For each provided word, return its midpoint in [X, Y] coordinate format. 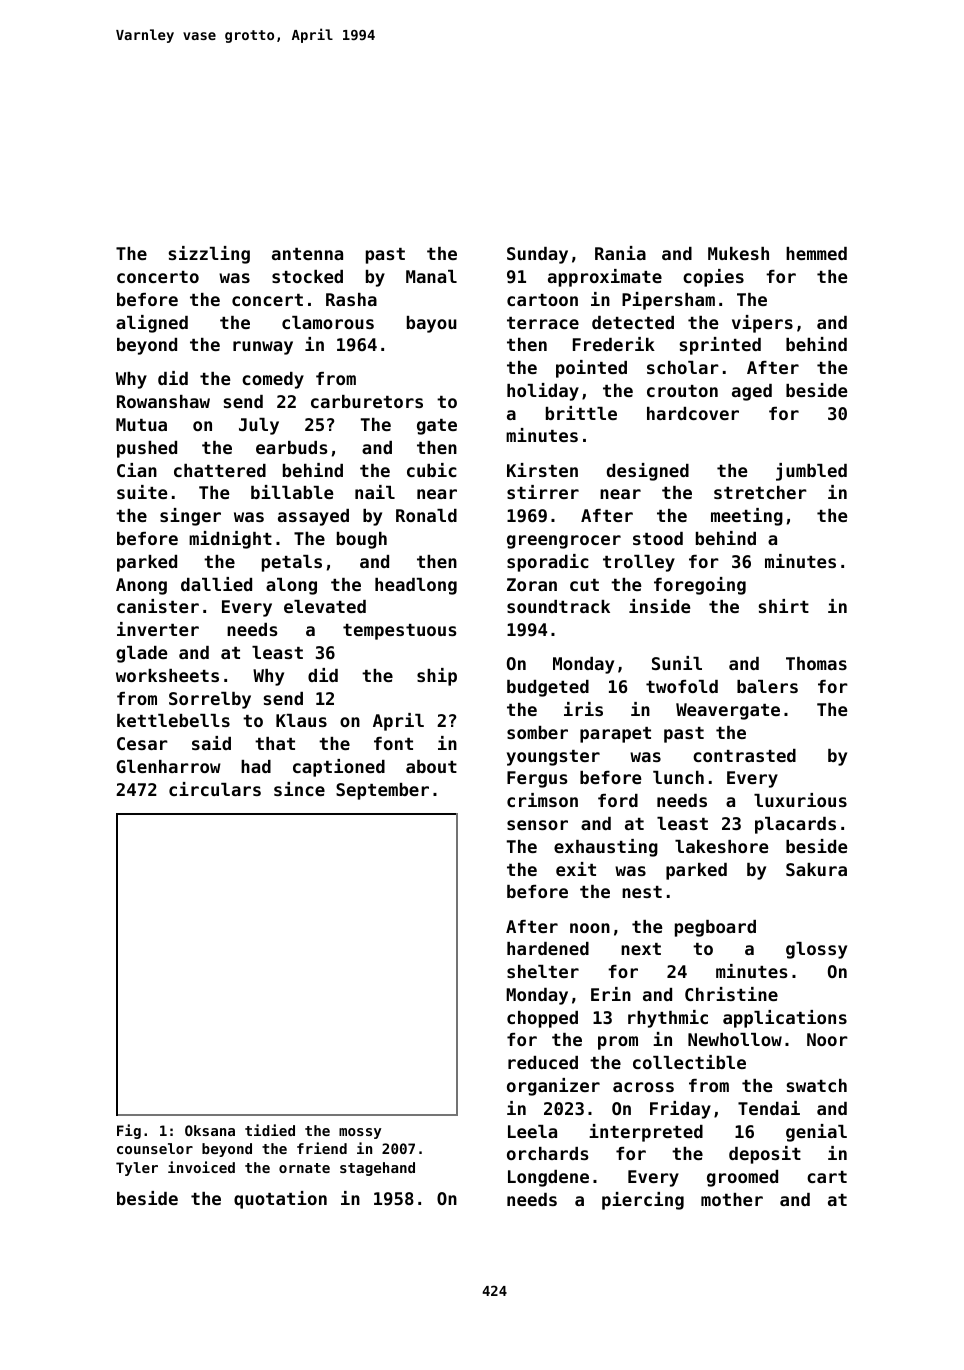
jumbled [811, 472]
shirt [784, 606]
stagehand [377, 1169]
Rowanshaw [163, 401]
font [393, 743]
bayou [432, 324]
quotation [280, 1200]
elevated [325, 606]
